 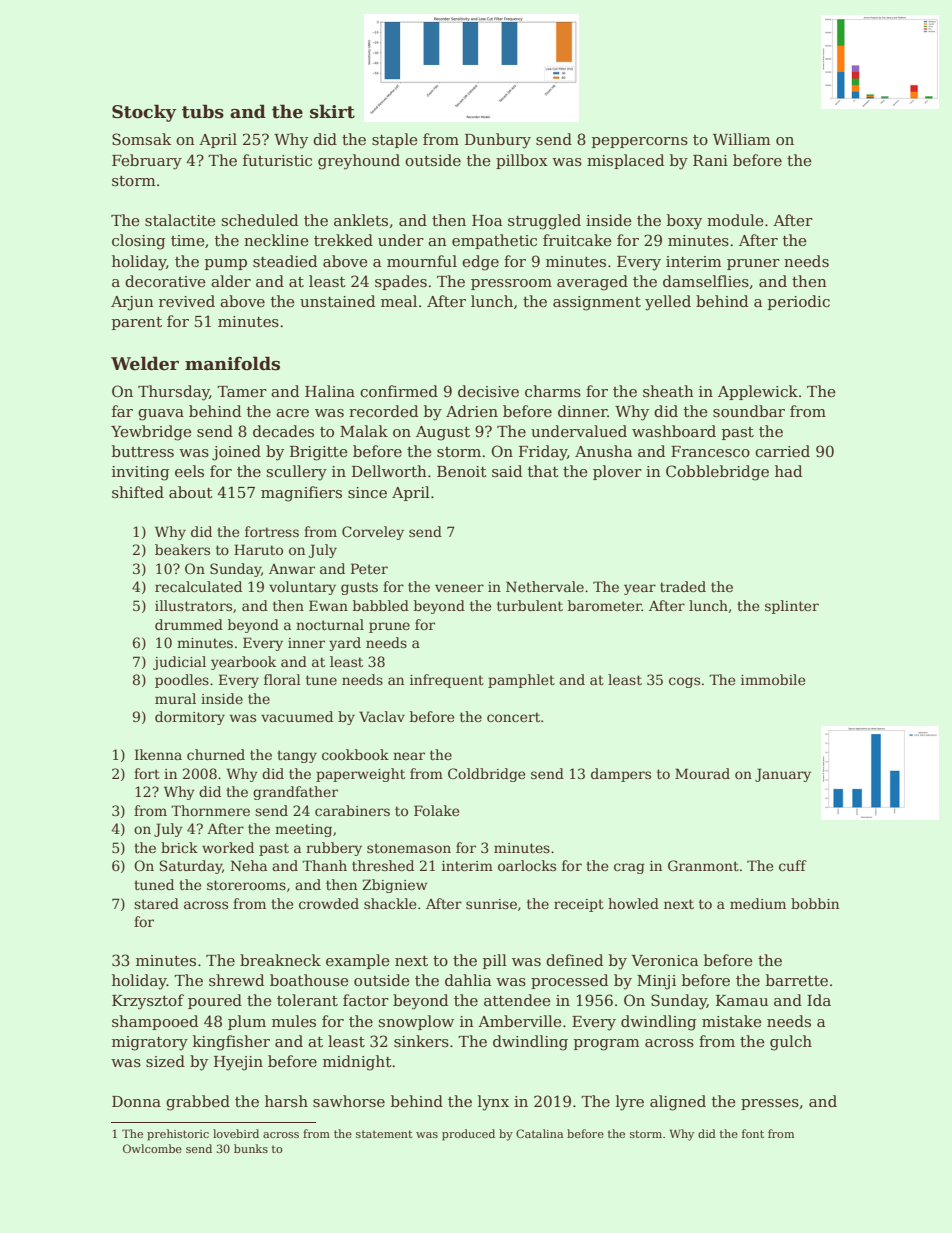 What do you see at coordinates (668, 391) in the screenshot?
I see `sheath` at bounding box center [668, 391].
